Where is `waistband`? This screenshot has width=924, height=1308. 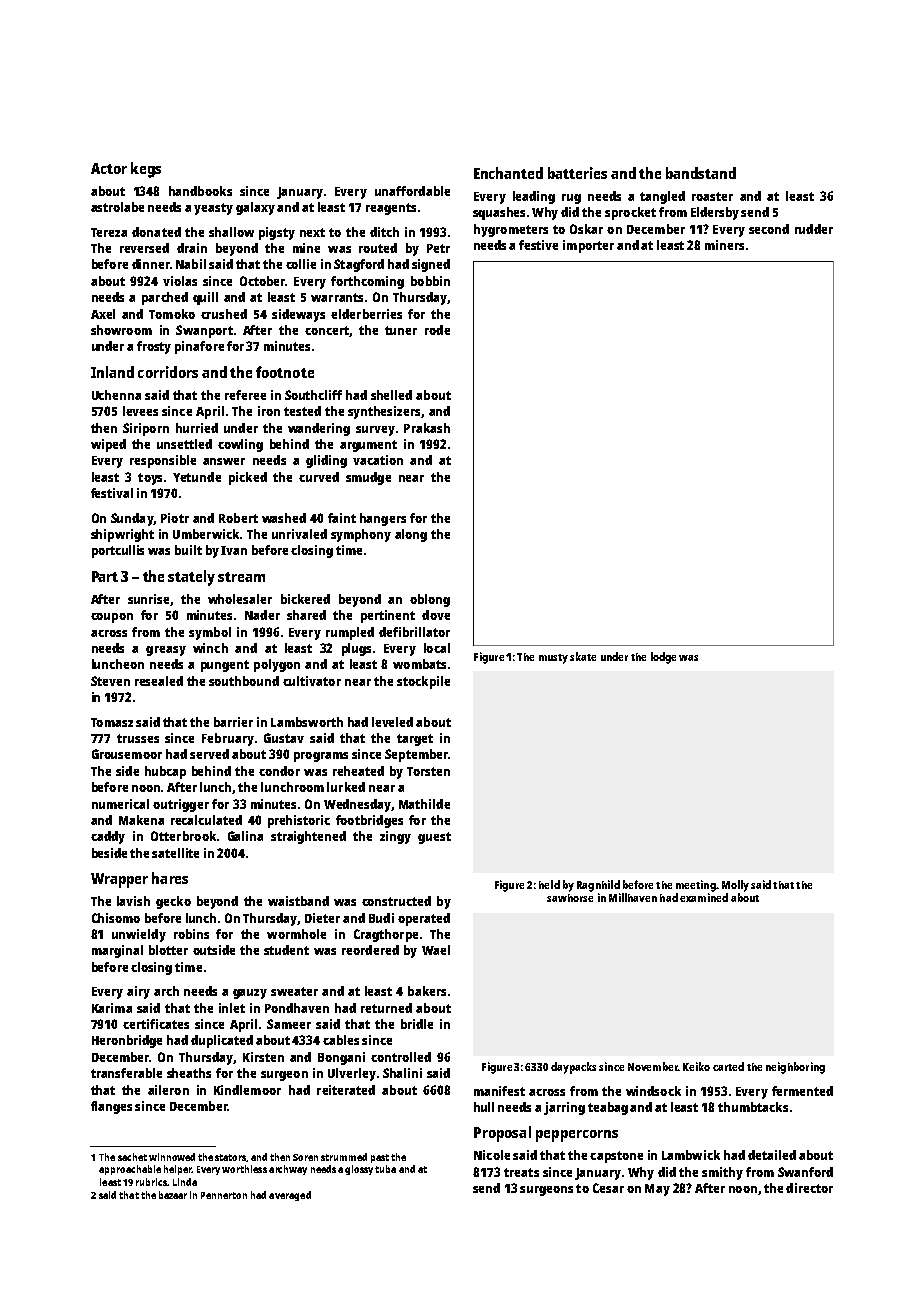
waistband is located at coordinates (298, 901).
